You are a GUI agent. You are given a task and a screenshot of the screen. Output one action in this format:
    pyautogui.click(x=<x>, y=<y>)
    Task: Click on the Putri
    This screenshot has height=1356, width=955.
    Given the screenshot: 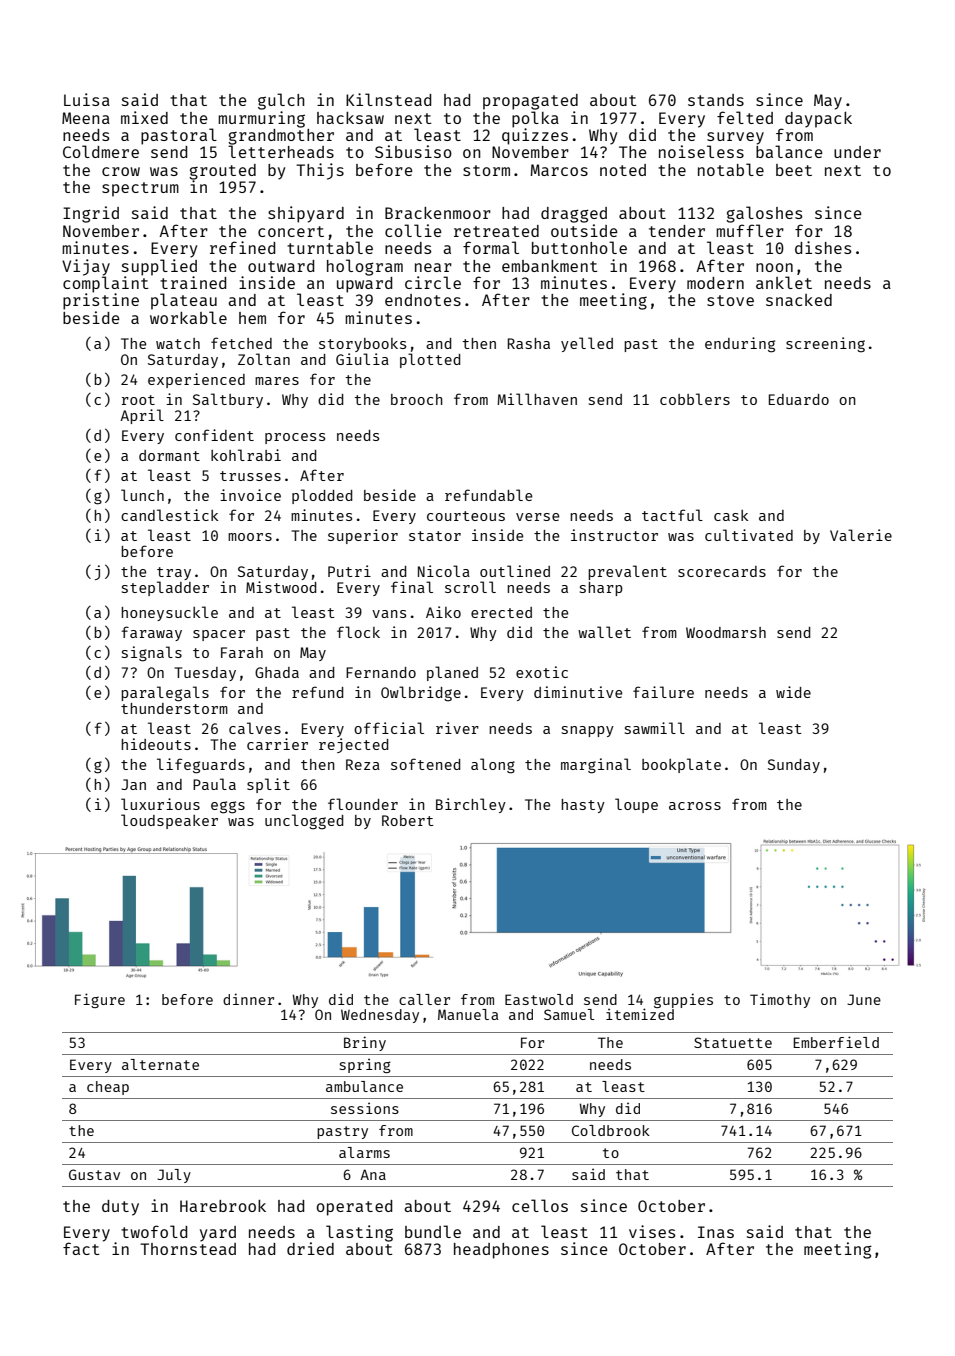 What is the action you would take?
    pyautogui.click(x=349, y=571)
